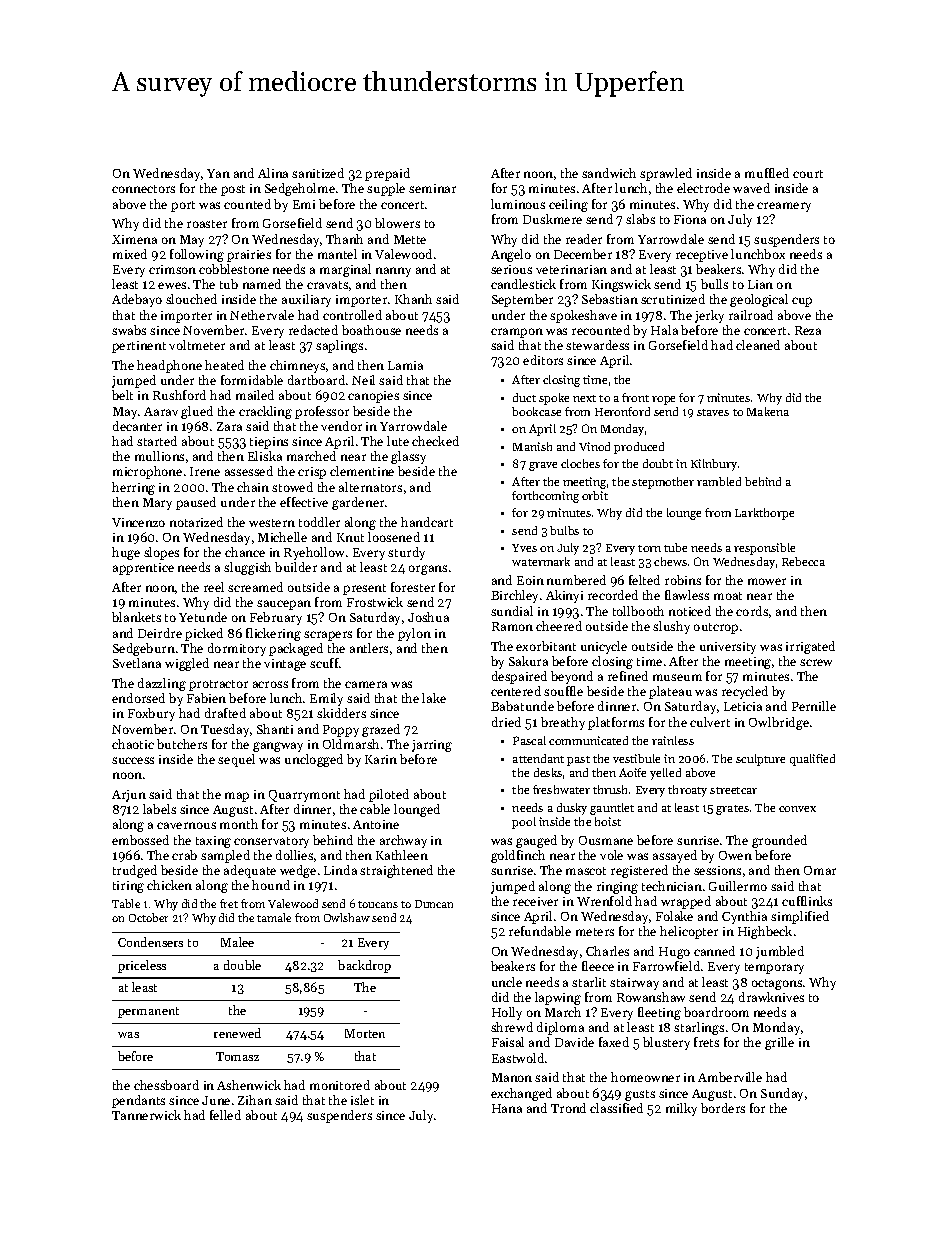  What do you see at coordinates (234, 269) in the page?
I see `cobblestone` at bounding box center [234, 269].
